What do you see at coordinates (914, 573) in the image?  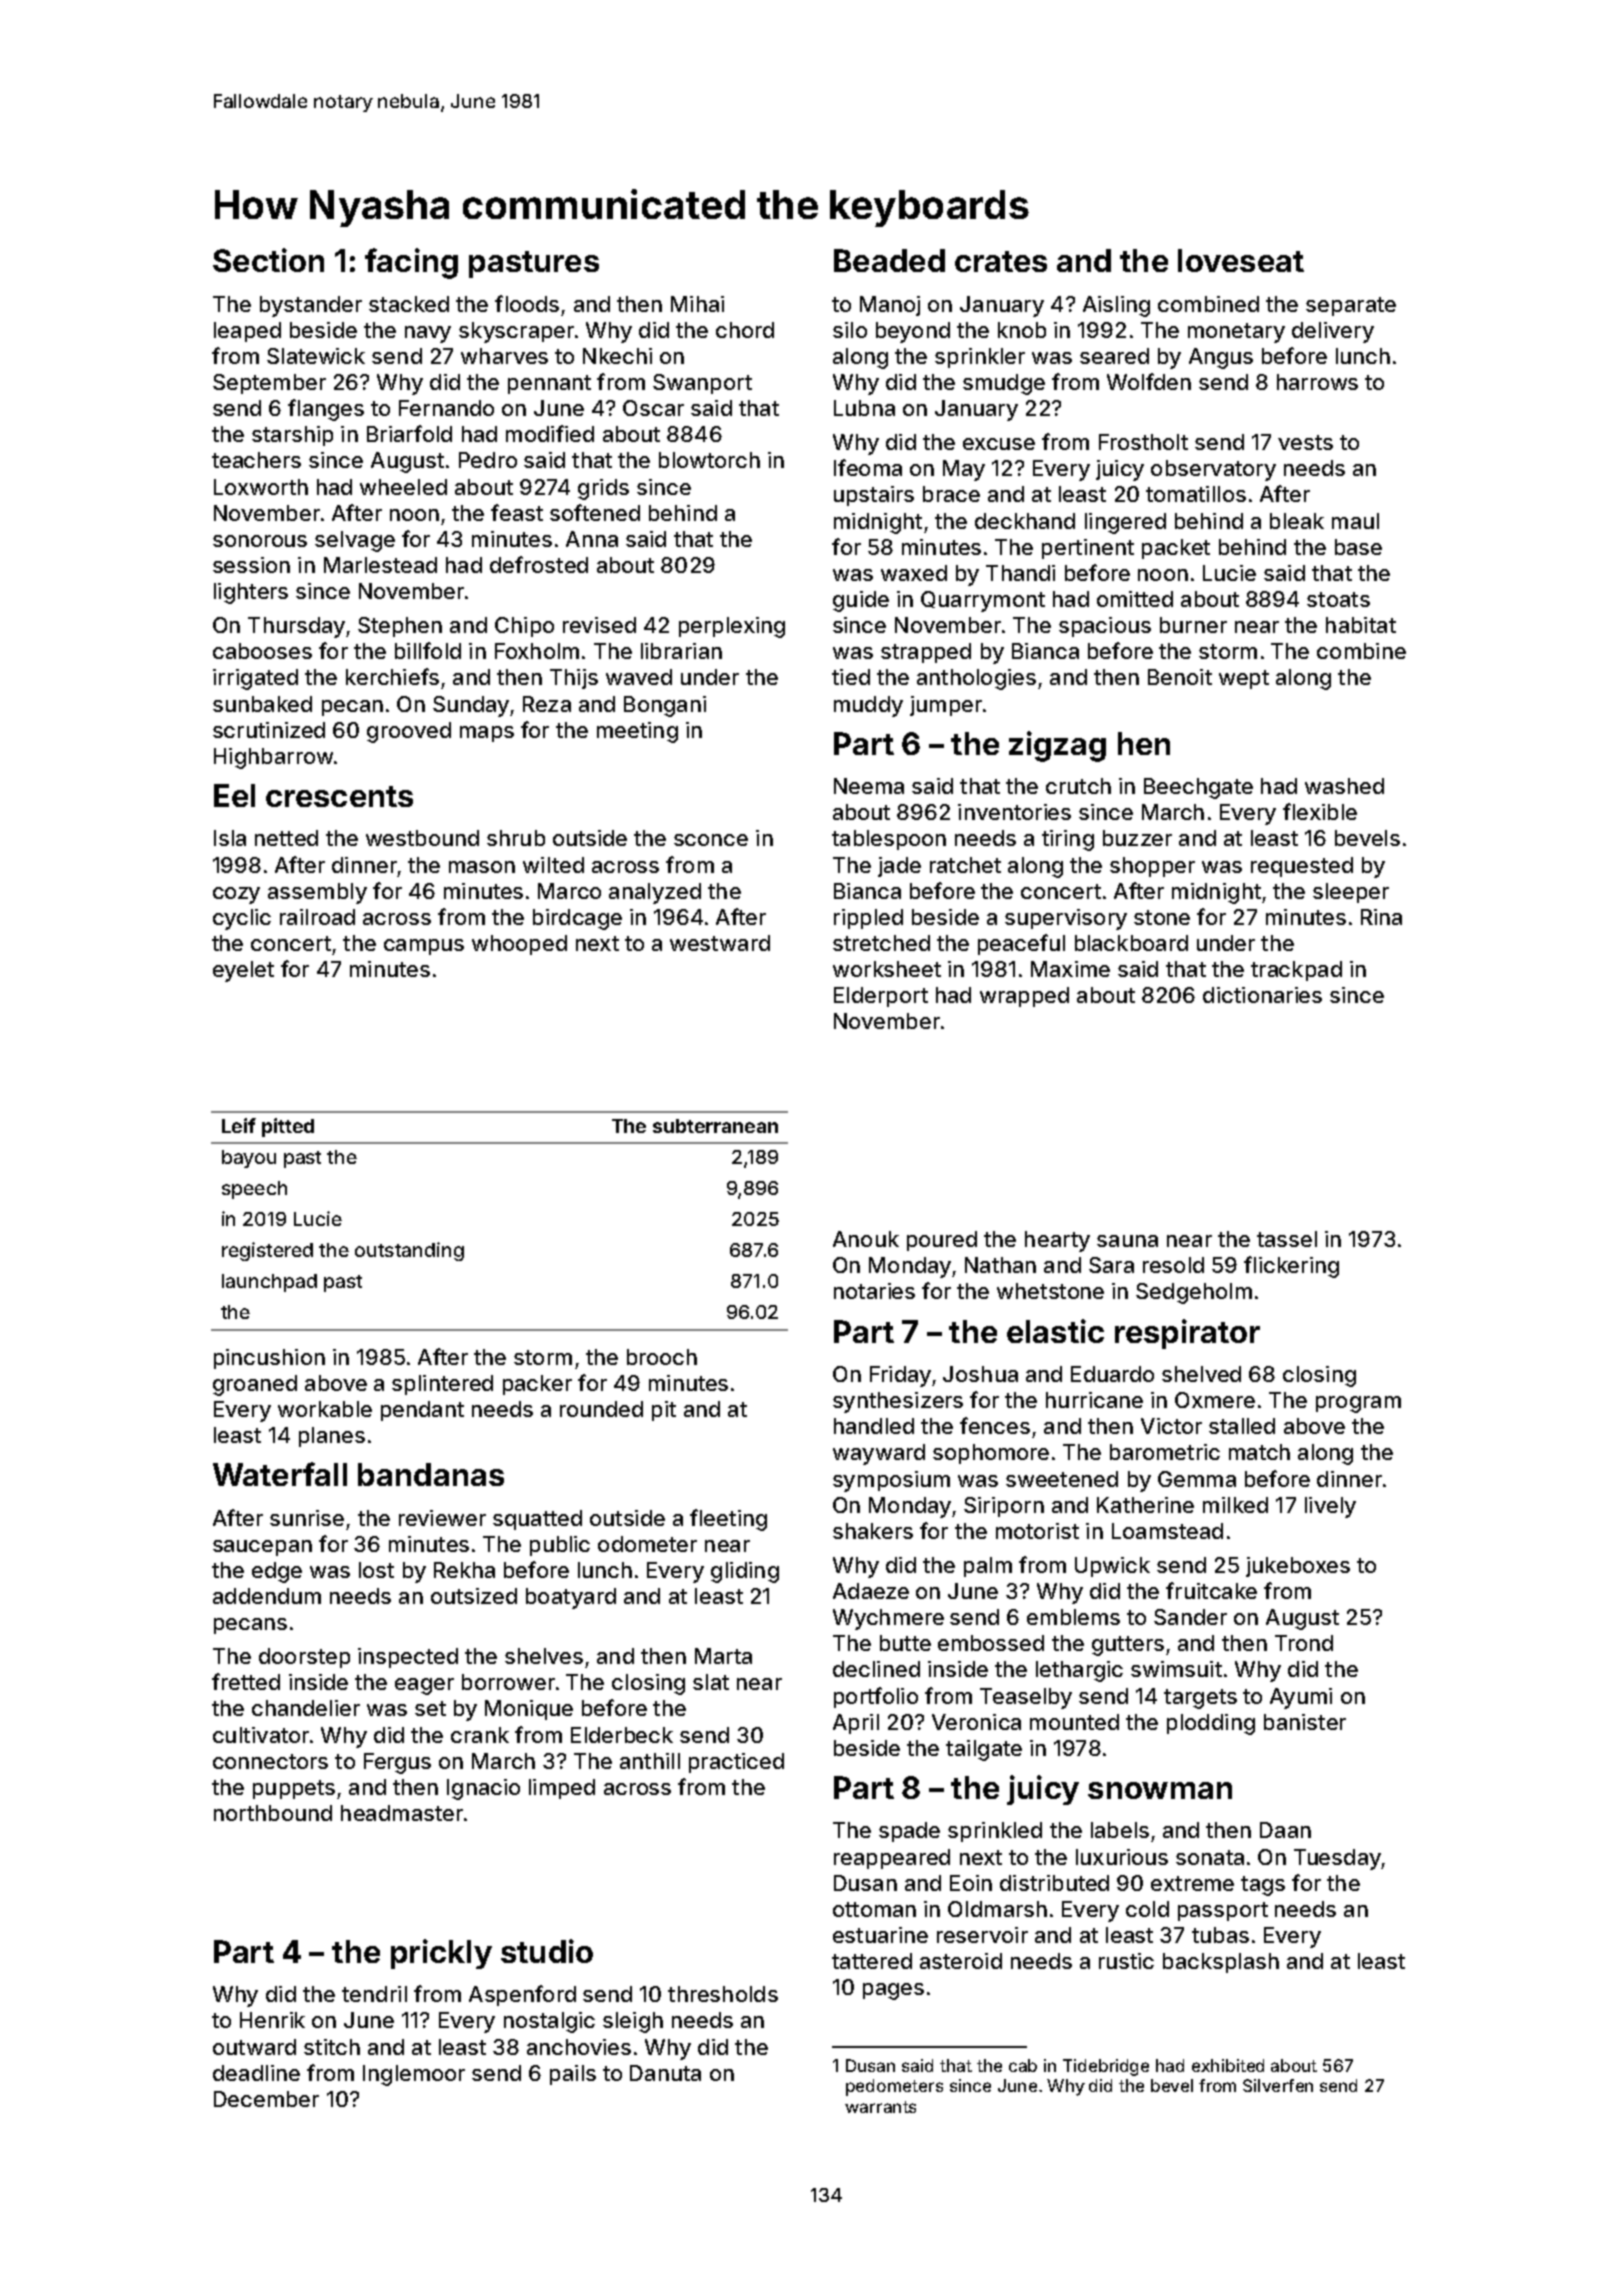 I see `waxed` at bounding box center [914, 573].
